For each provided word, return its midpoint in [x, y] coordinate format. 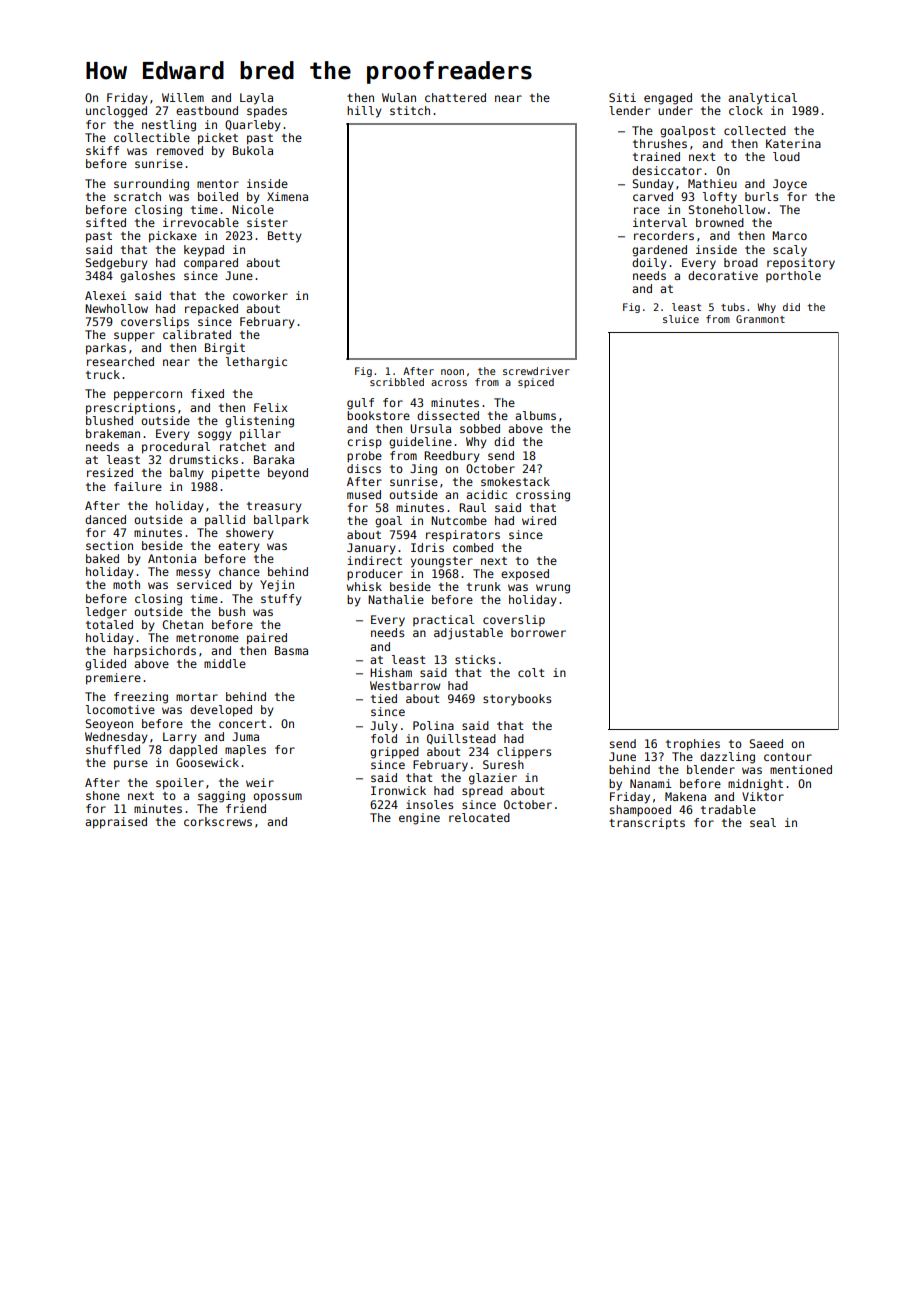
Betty [285, 237]
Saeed [766, 743]
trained [656, 156]
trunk [484, 586]
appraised [116, 823]
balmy [187, 474]
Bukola [253, 150]
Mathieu [712, 183]
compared [211, 264]
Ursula [430, 428]
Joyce [790, 185]
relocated [479, 817]
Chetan [182, 624]
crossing [543, 496]
